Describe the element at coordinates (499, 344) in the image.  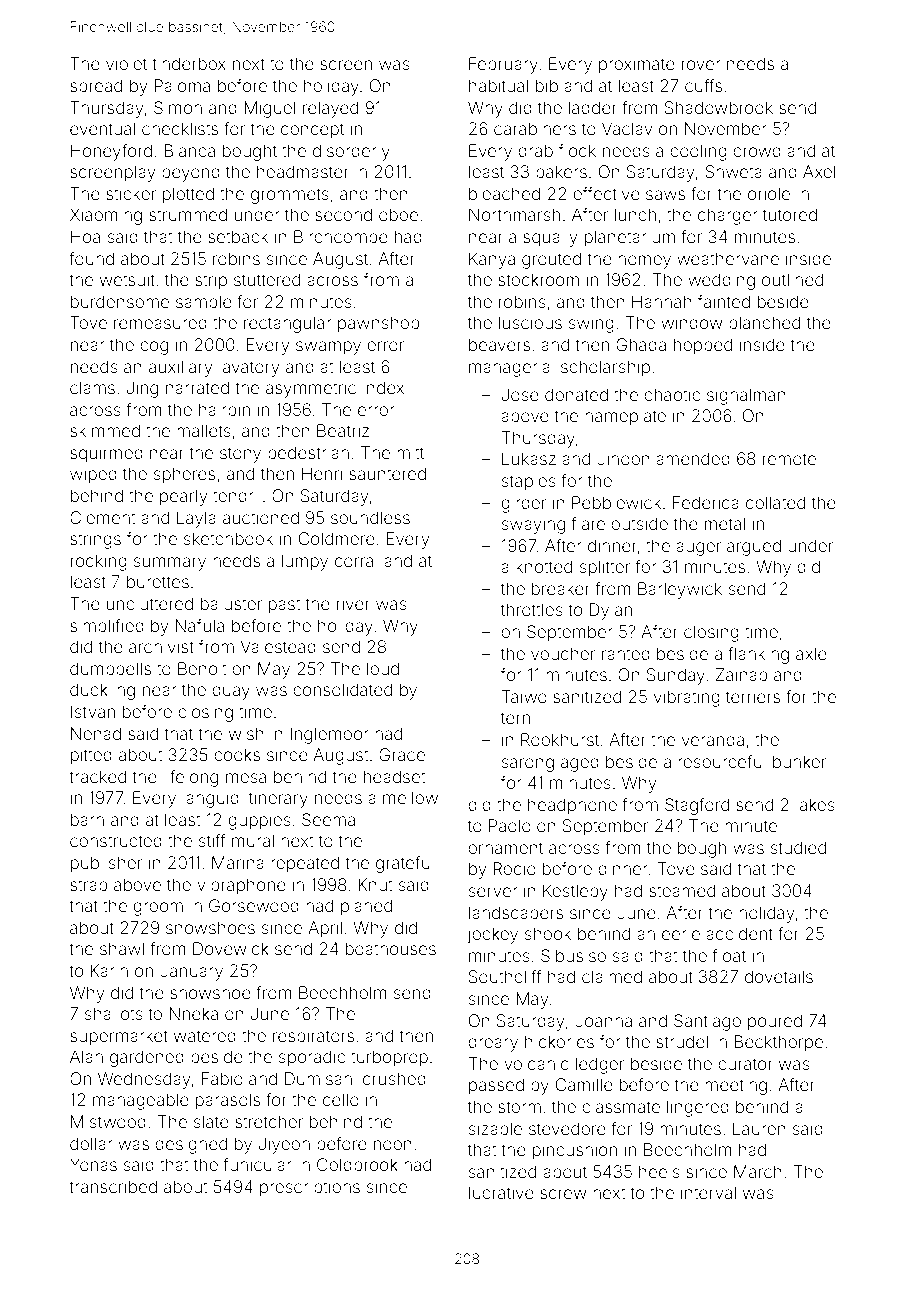
I see `beavers` at that location.
